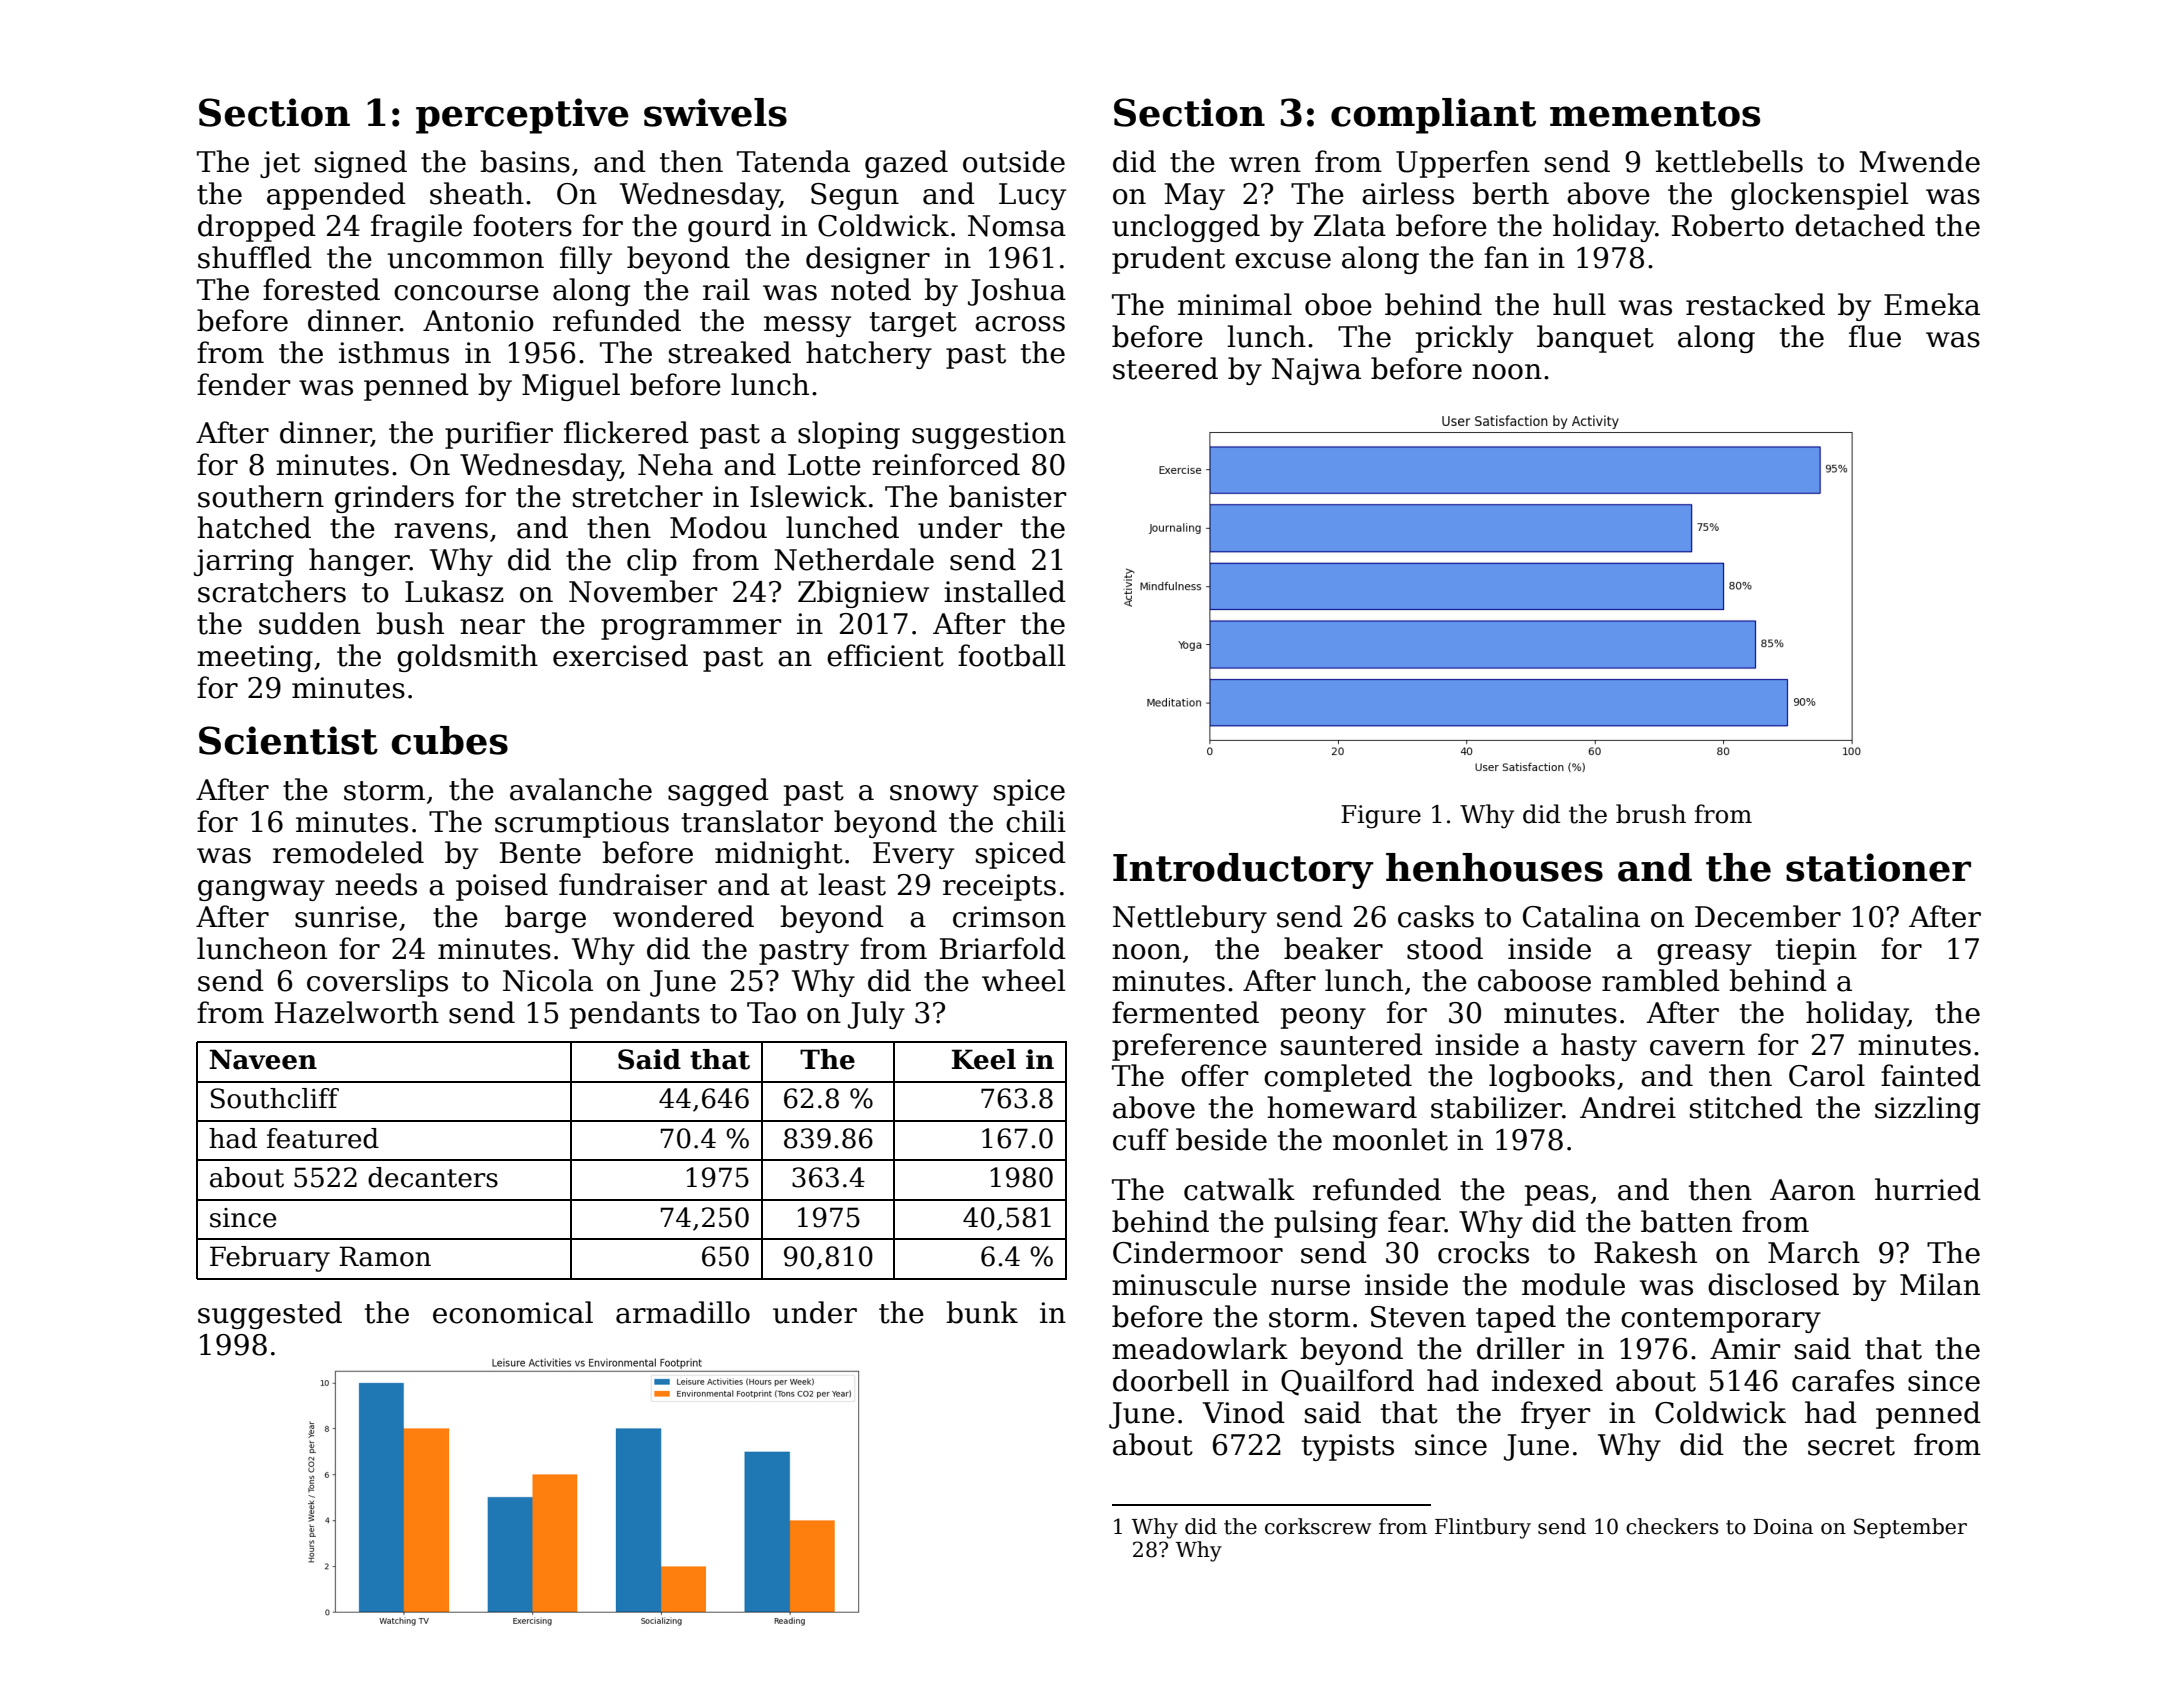  Describe the element at coordinates (377, 983) in the screenshot. I see `coverslips` at that location.
